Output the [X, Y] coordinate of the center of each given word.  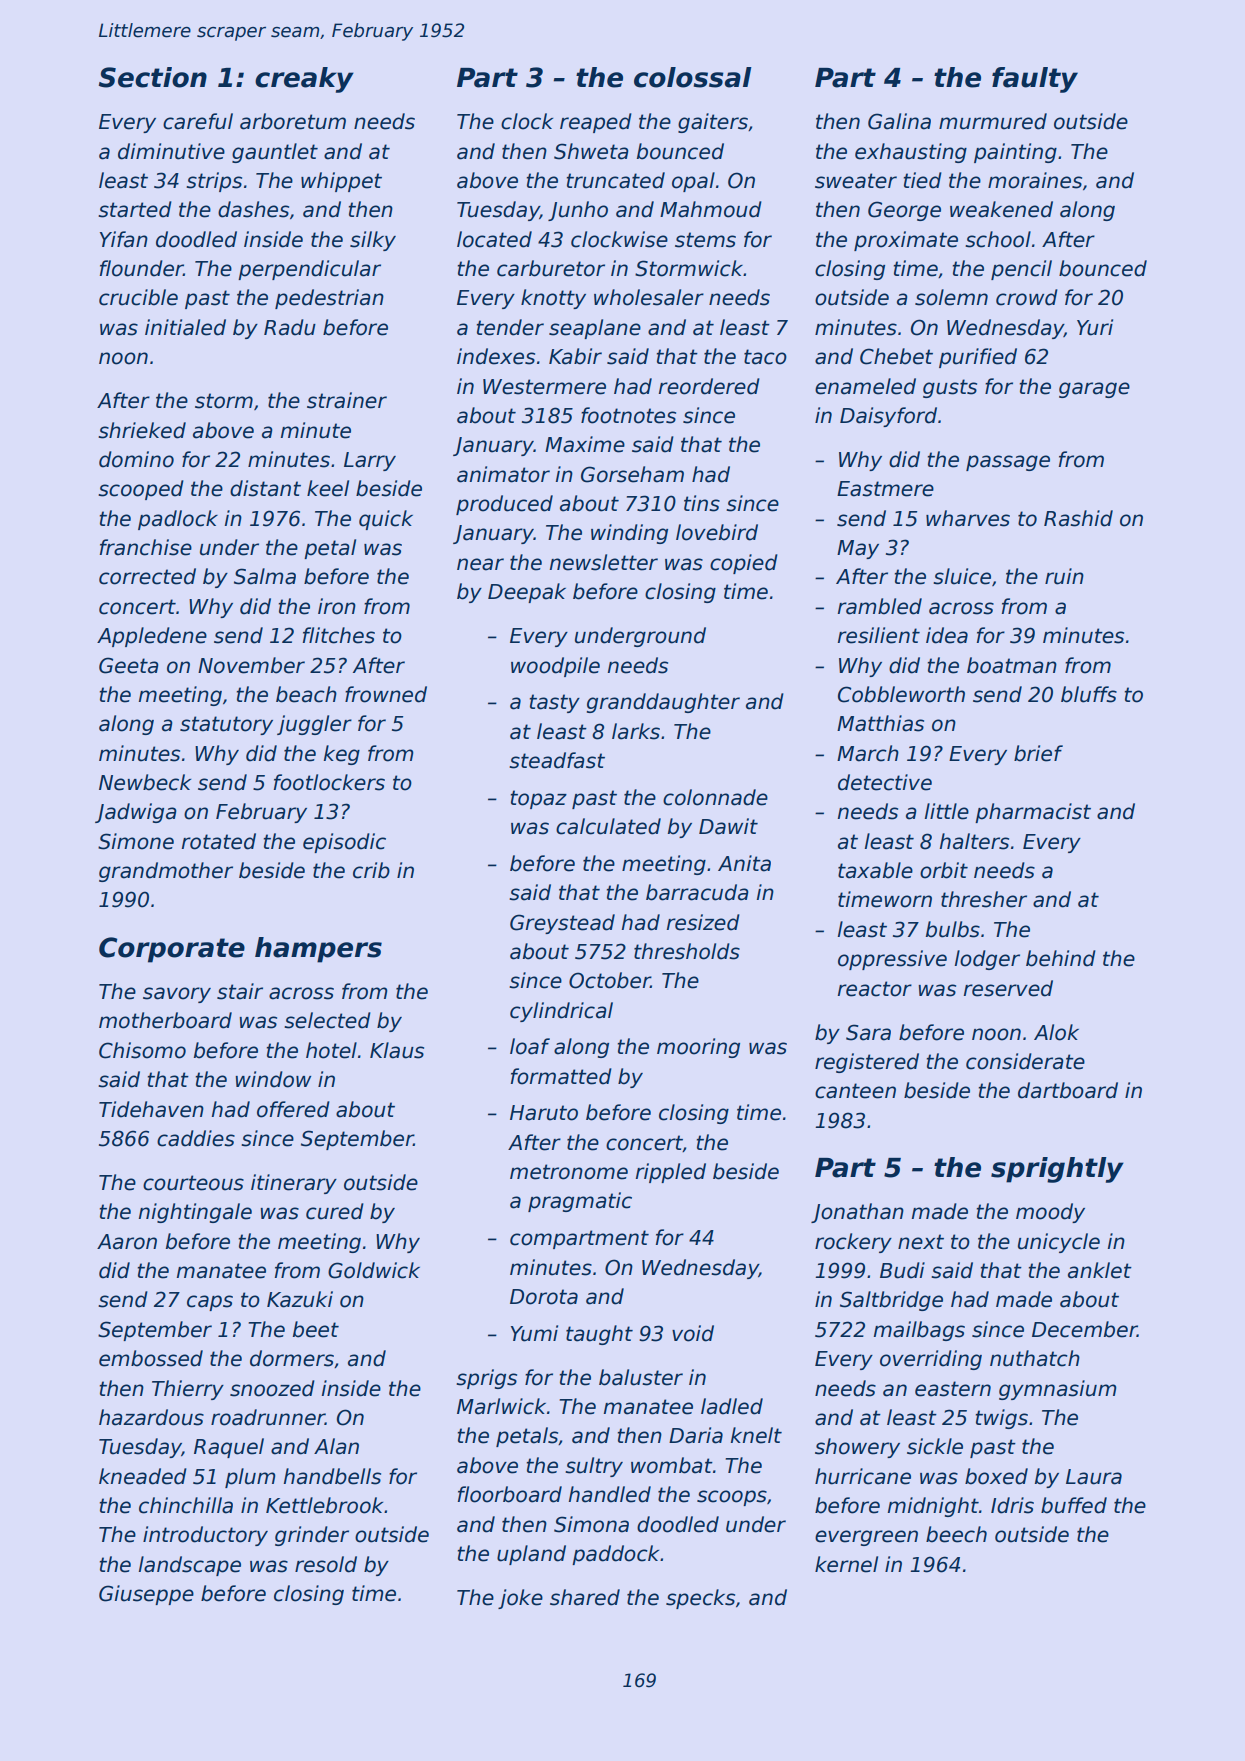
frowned [386, 694]
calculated [608, 826]
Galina [899, 121]
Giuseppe [146, 1595]
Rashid [1078, 518]
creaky [304, 80]
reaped [596, 123]
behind [1061, 958]
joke [520, 1599]
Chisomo [142, 1050]
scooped [141, 490]
